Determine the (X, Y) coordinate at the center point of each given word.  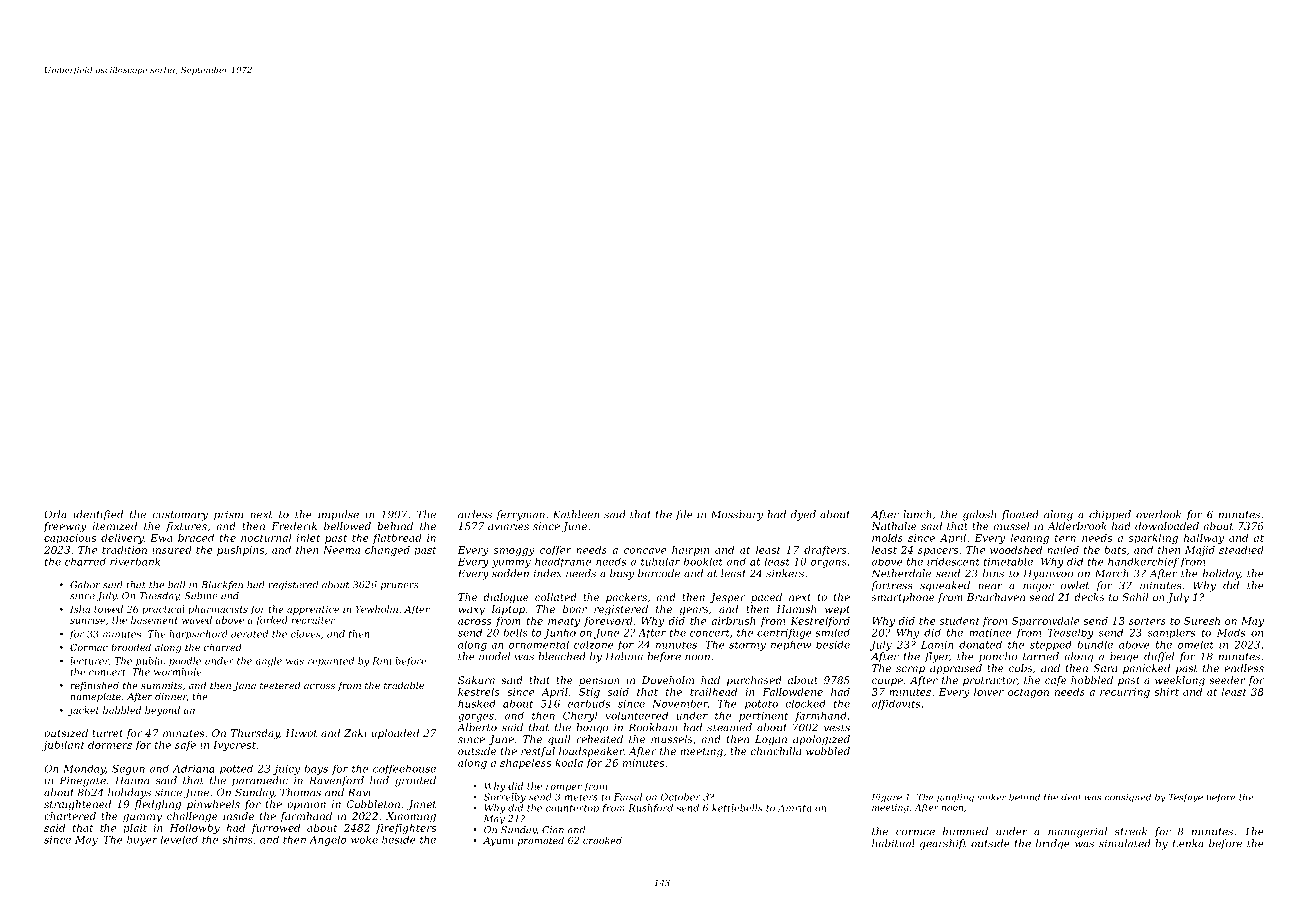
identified (98, 515)
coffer (555, 551)
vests (837, 728)
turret (107, 733)
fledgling (157, 805)
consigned (1128, 798)
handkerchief (1143, 563)
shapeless (525, 764)
